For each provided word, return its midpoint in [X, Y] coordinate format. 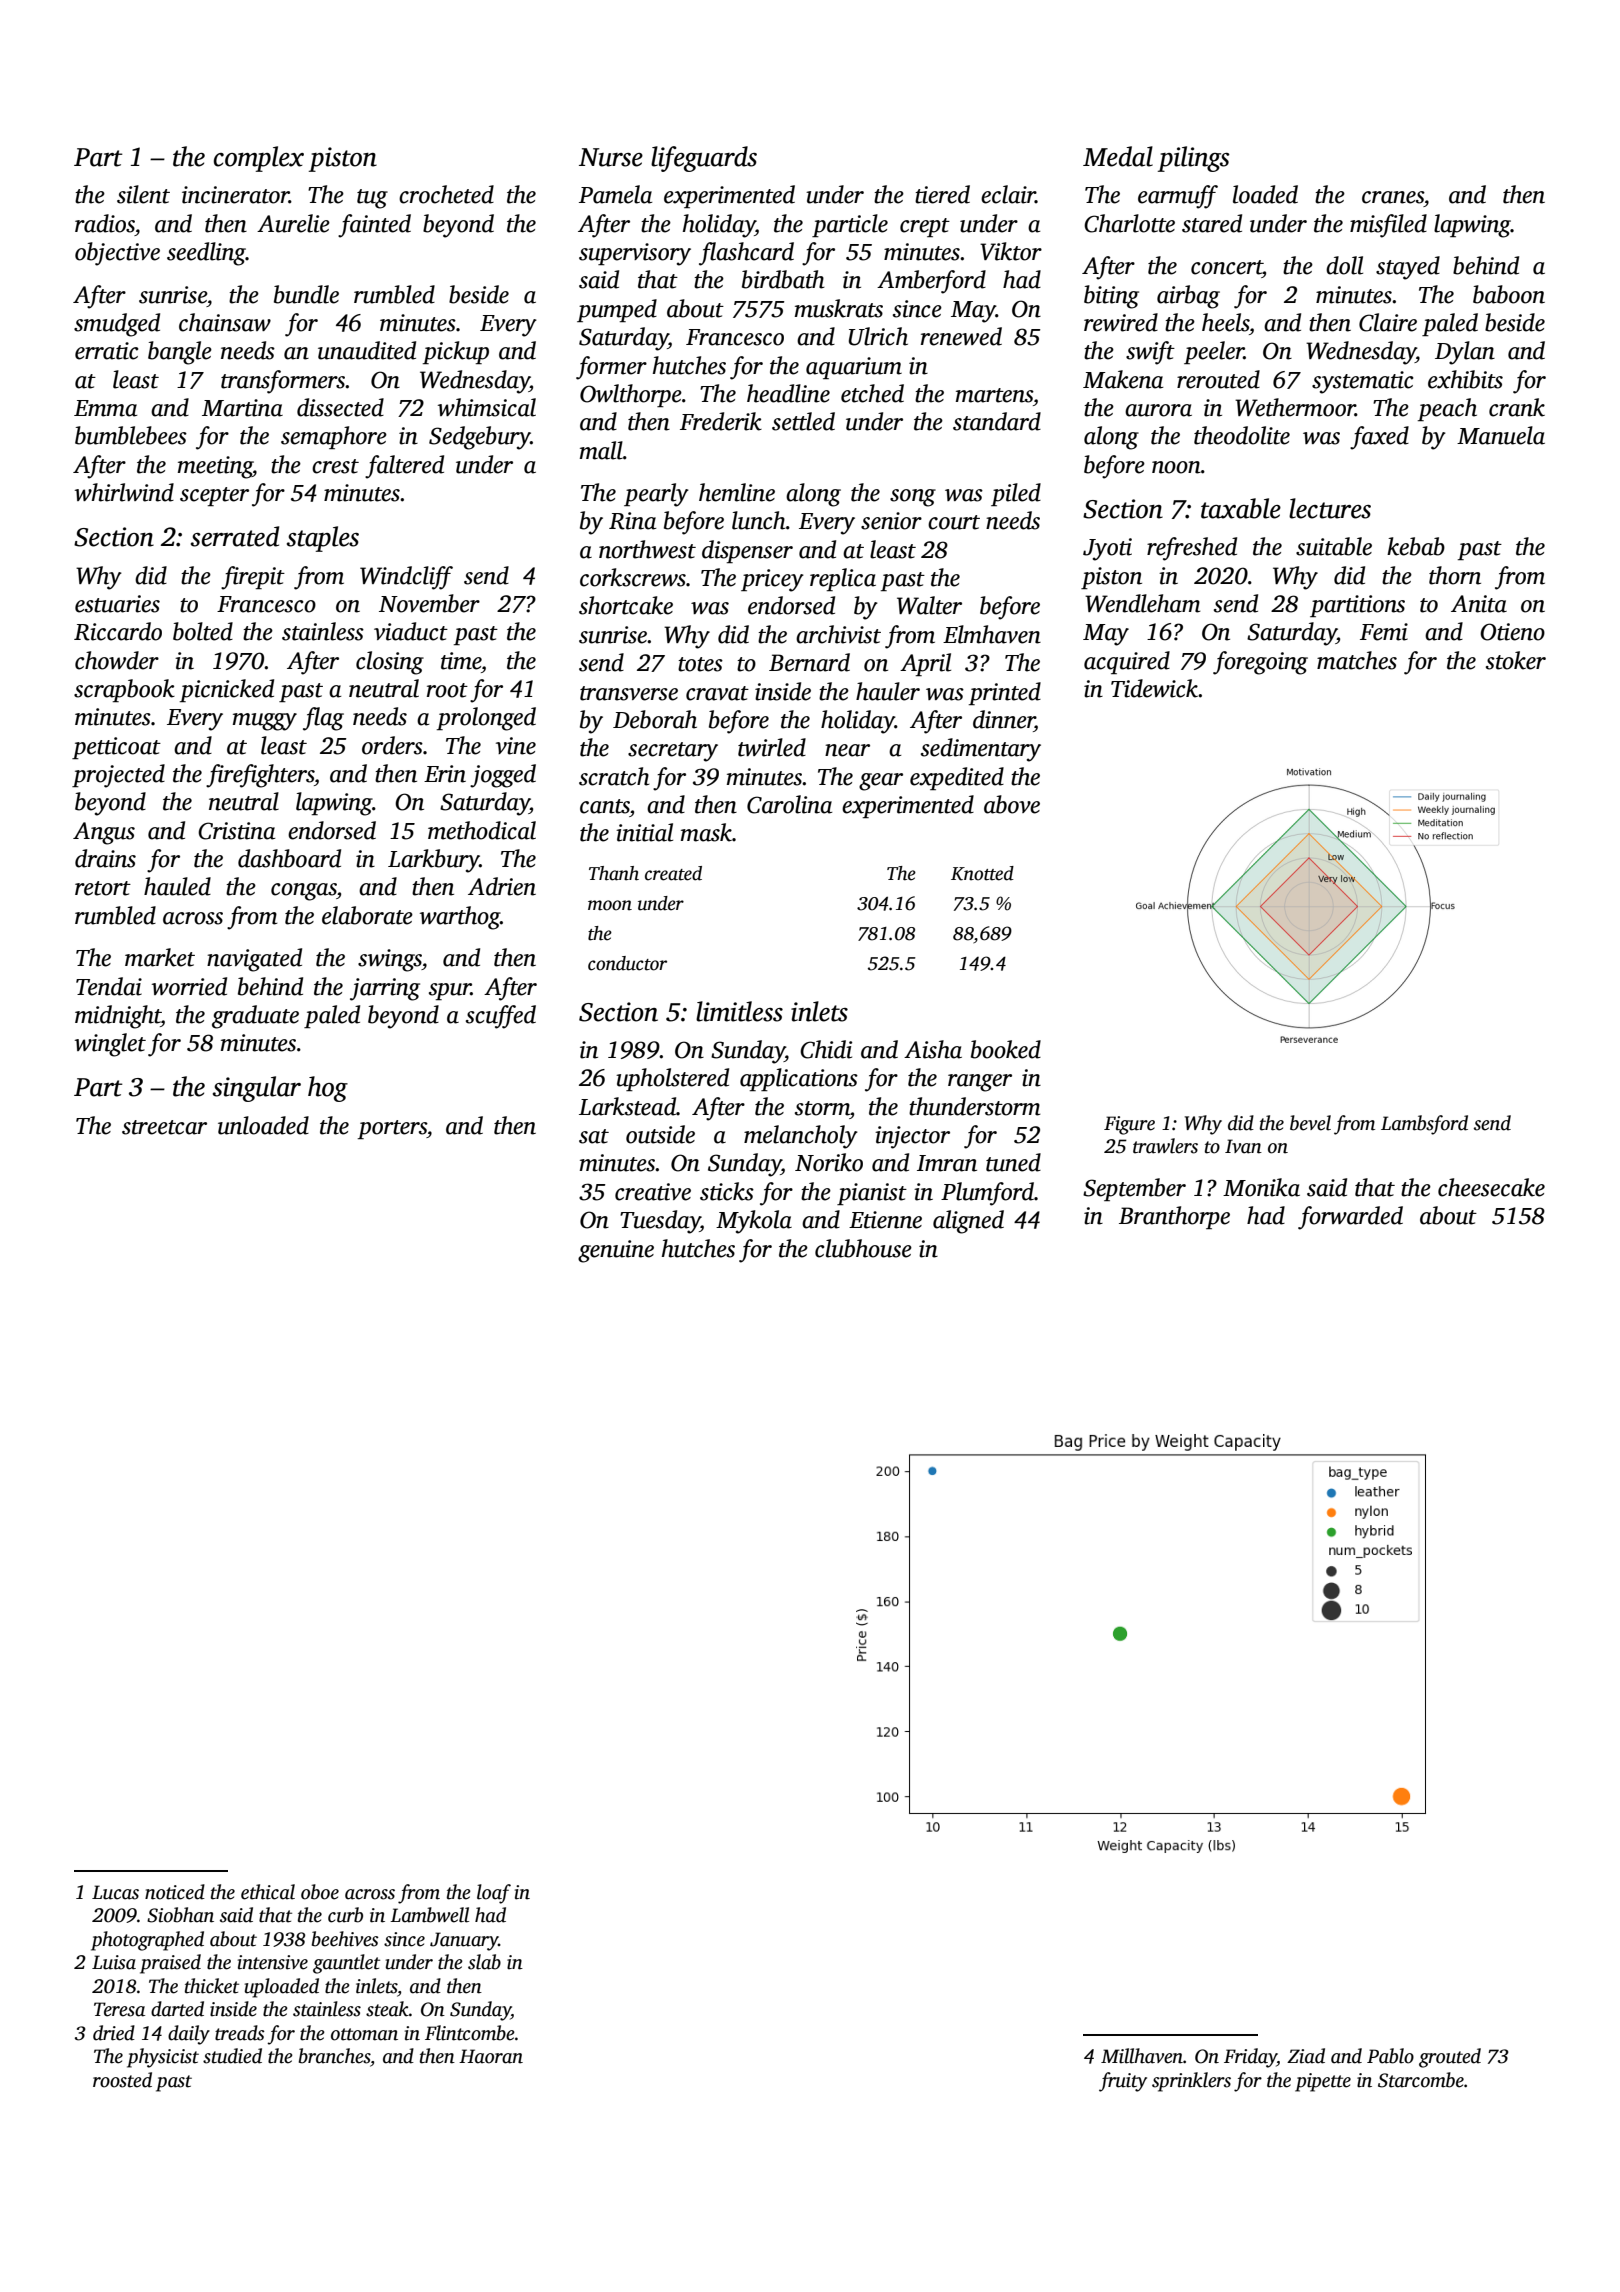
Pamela [615, 194]
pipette [1323, 2082]
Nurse [611, 157]
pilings [1194, 159]
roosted [122, 2080]
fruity [1123, 2082]
